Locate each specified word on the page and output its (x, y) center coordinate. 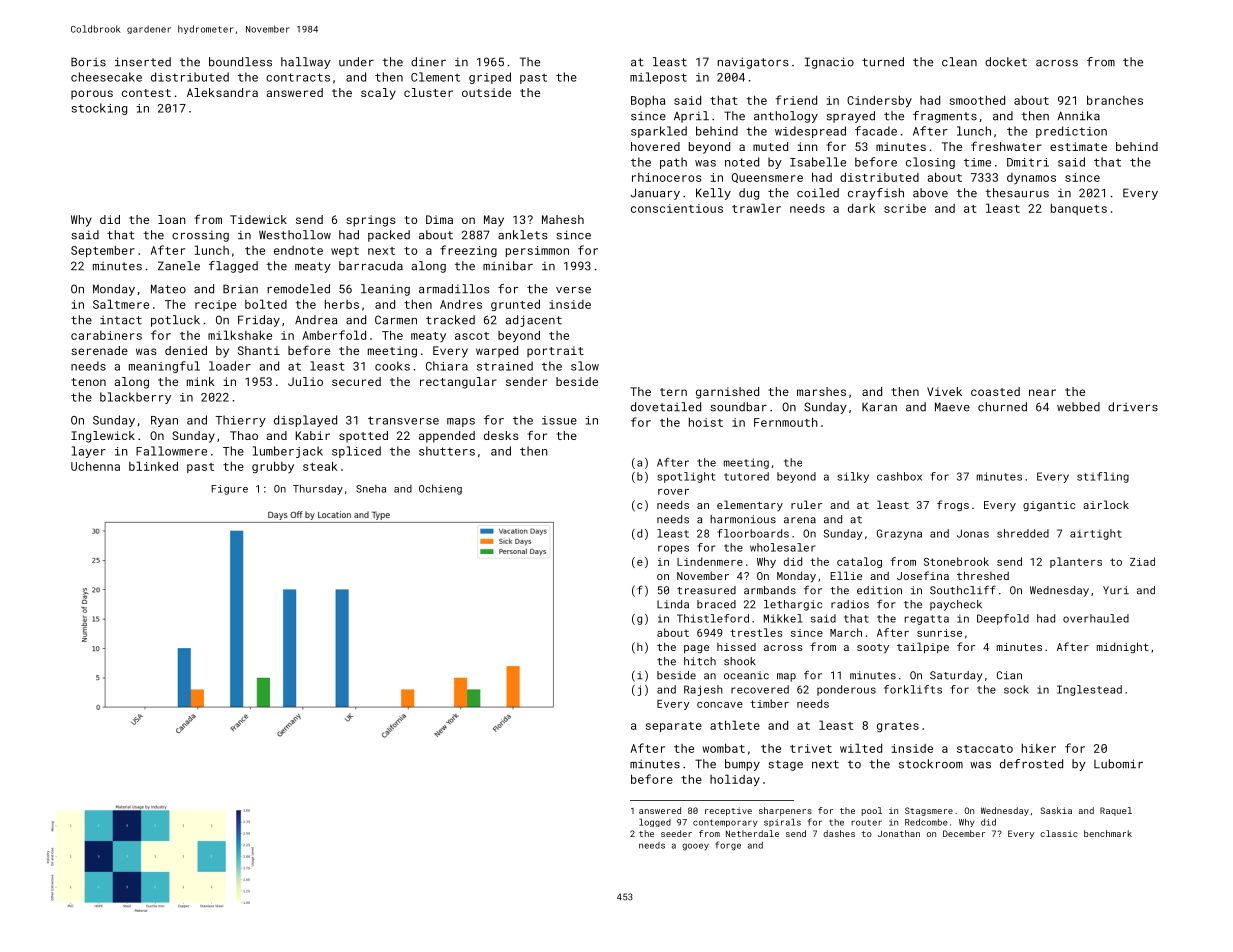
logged (655, 822)
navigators (753, 63)
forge (728, 846)
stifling (1103, 477)
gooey (695, 847)
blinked (153, 466)
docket (1006, 62)
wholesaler (783, 547)
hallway (306, 63)
